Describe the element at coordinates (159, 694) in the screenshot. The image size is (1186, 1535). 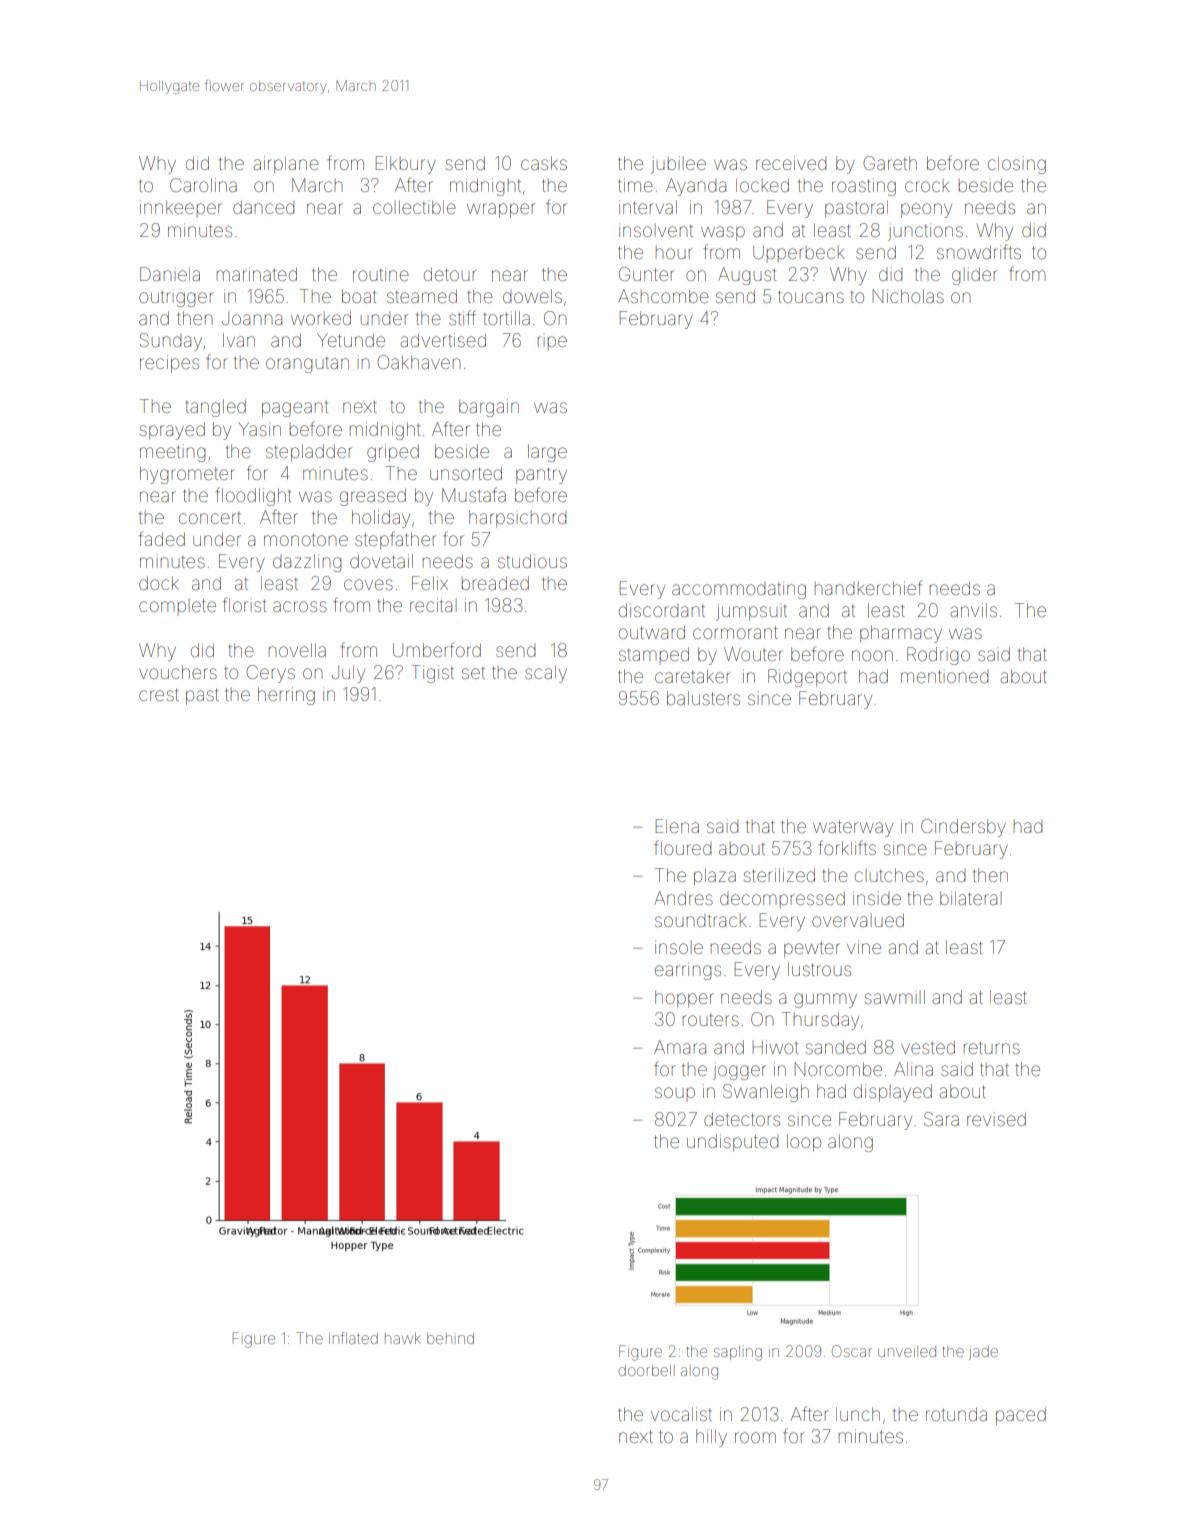
I see `crest` at that location.
